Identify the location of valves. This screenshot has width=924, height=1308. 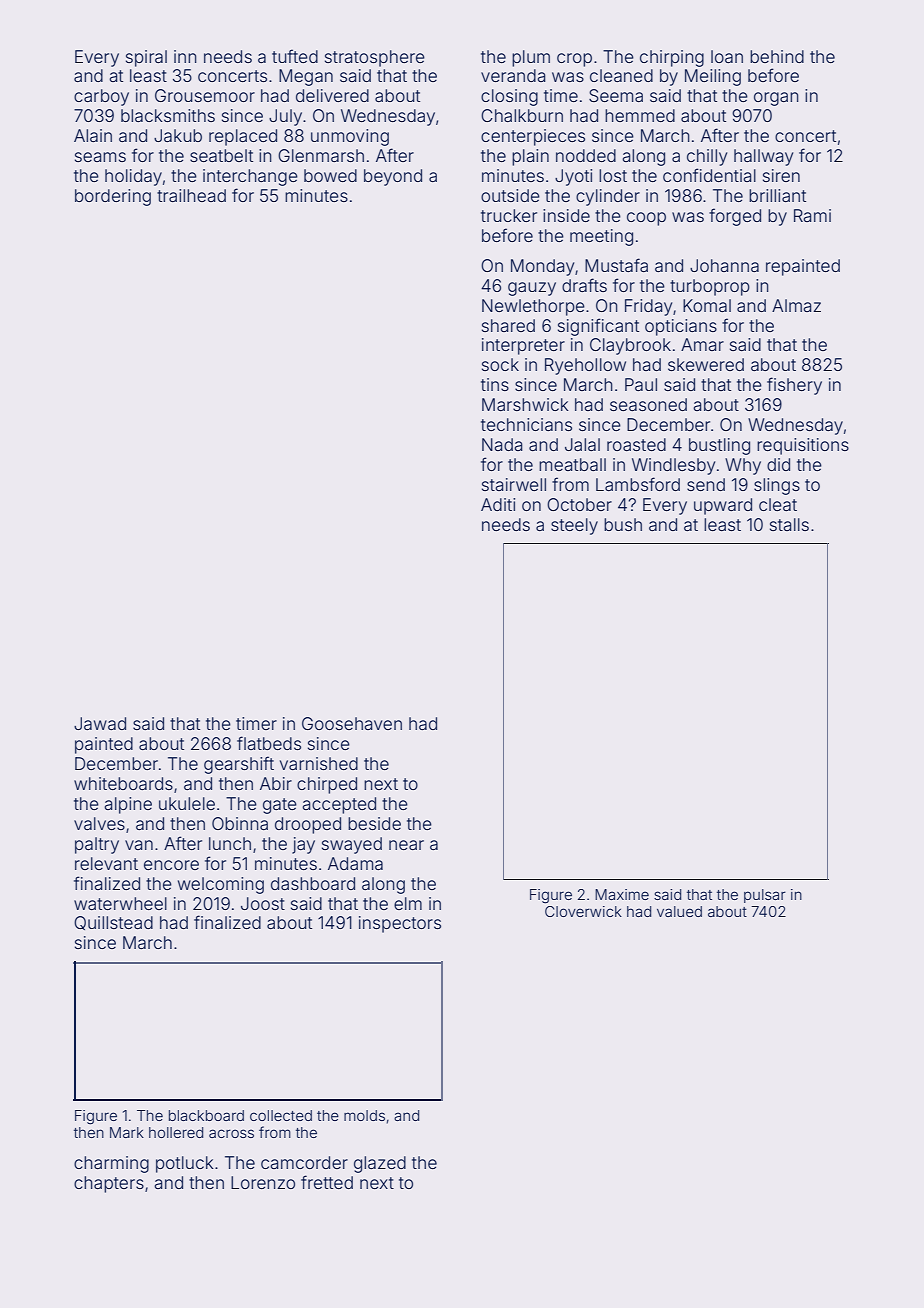
(99, 823).
